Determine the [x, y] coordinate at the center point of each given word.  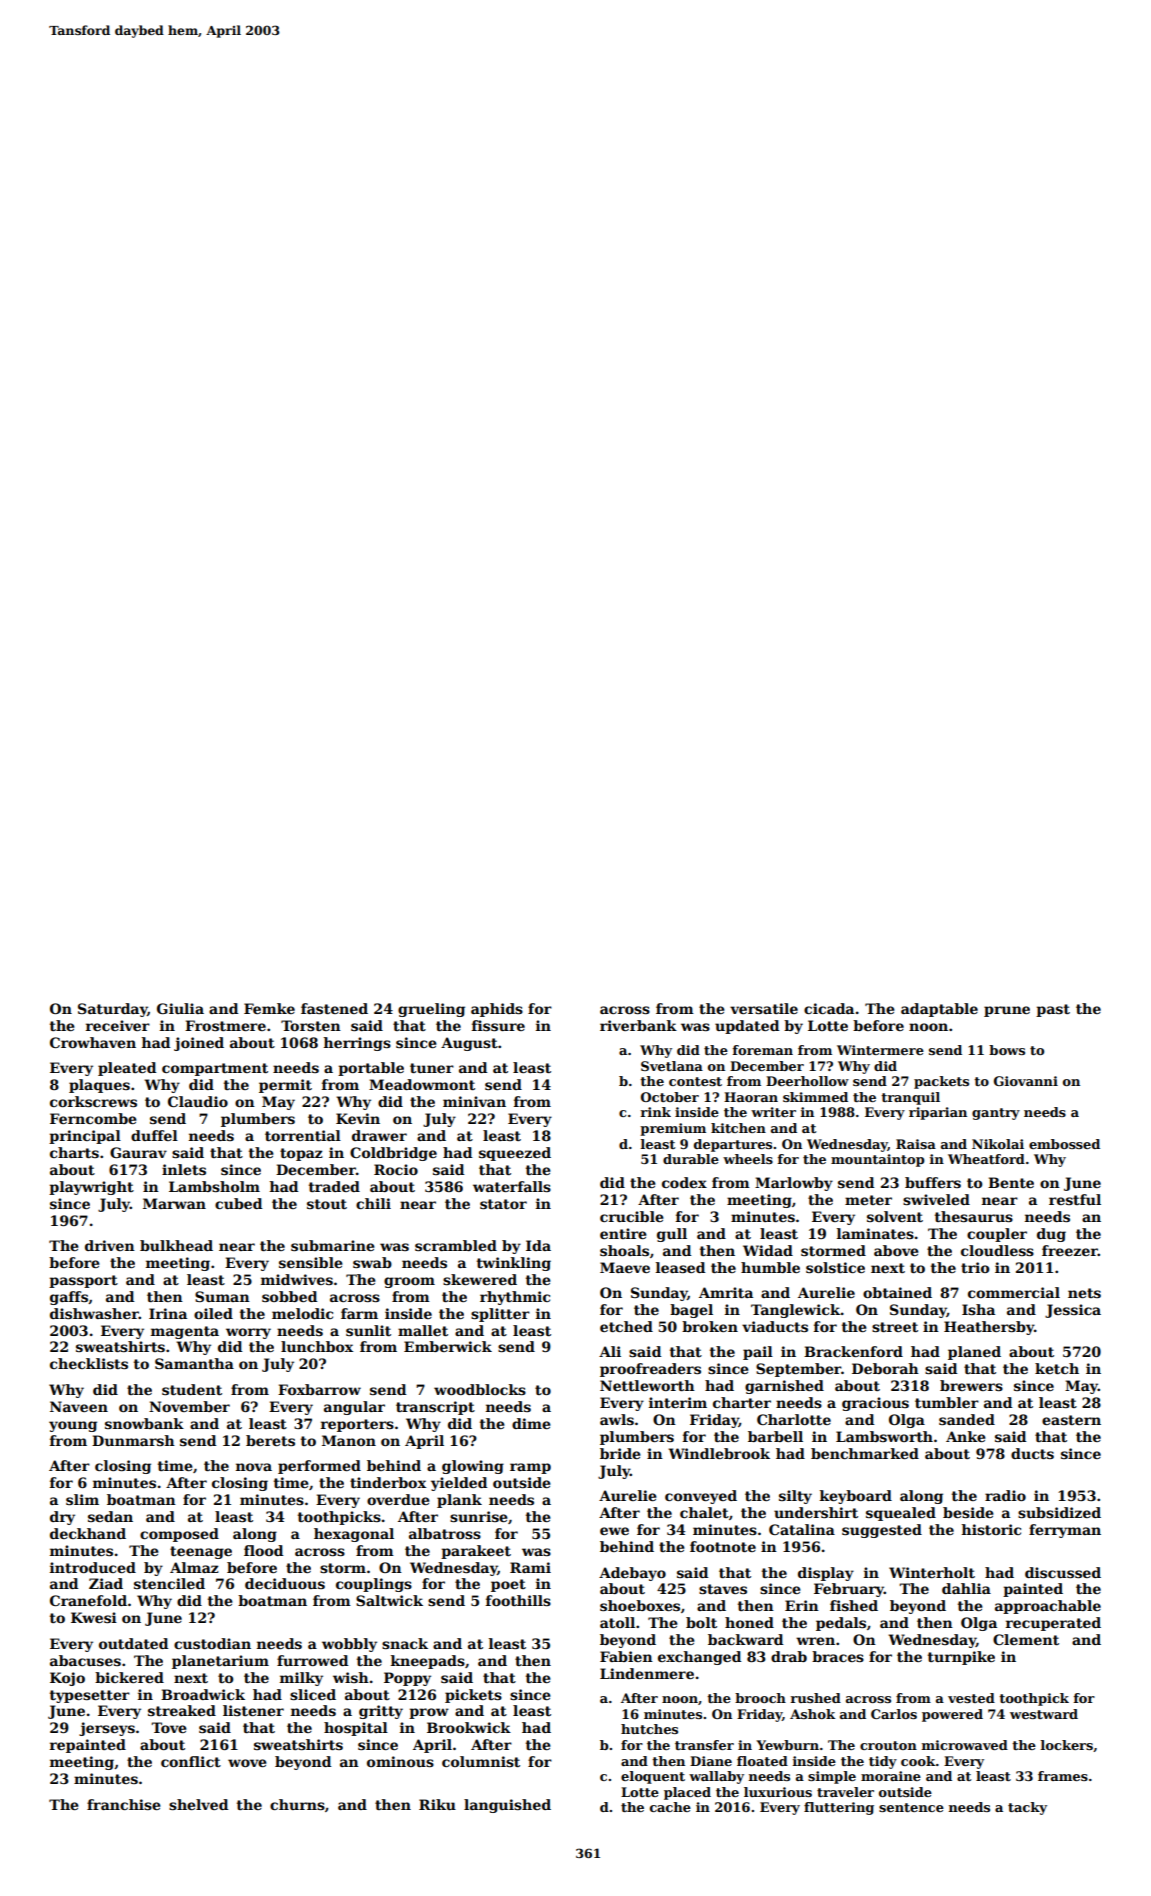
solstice [835, 1267]
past [1053, 1010]
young [73, 1426]
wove [247, 1763]
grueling [431, 1010]
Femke [269, 1008]
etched [626, 1326]
